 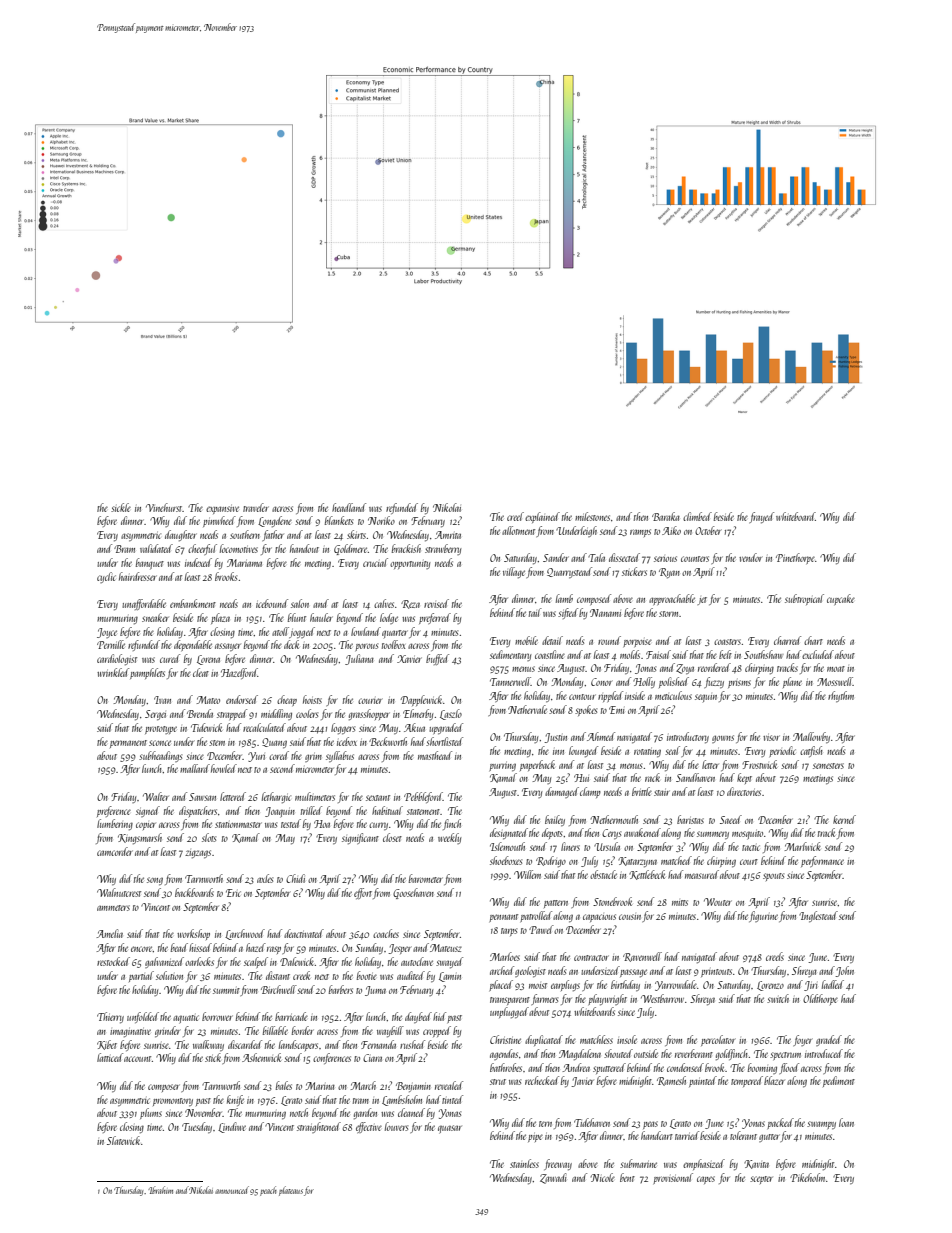 What do you see at coordinates (594, 599) in the screenshot?
I see `composed` at bounding box center [594, 599].
